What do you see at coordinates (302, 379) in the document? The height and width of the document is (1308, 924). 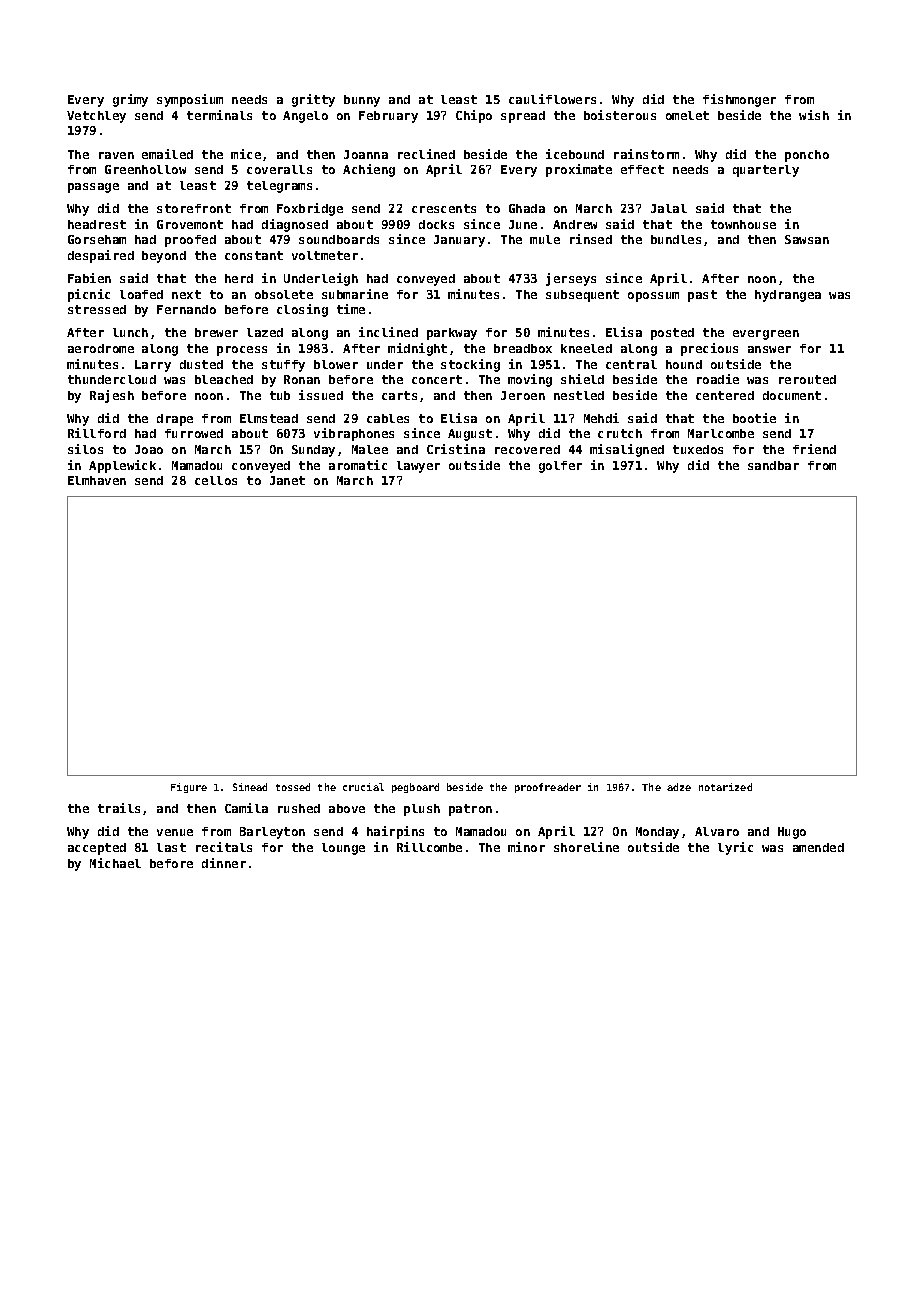 I see `Ronan` at bounding box center [302, 379].
